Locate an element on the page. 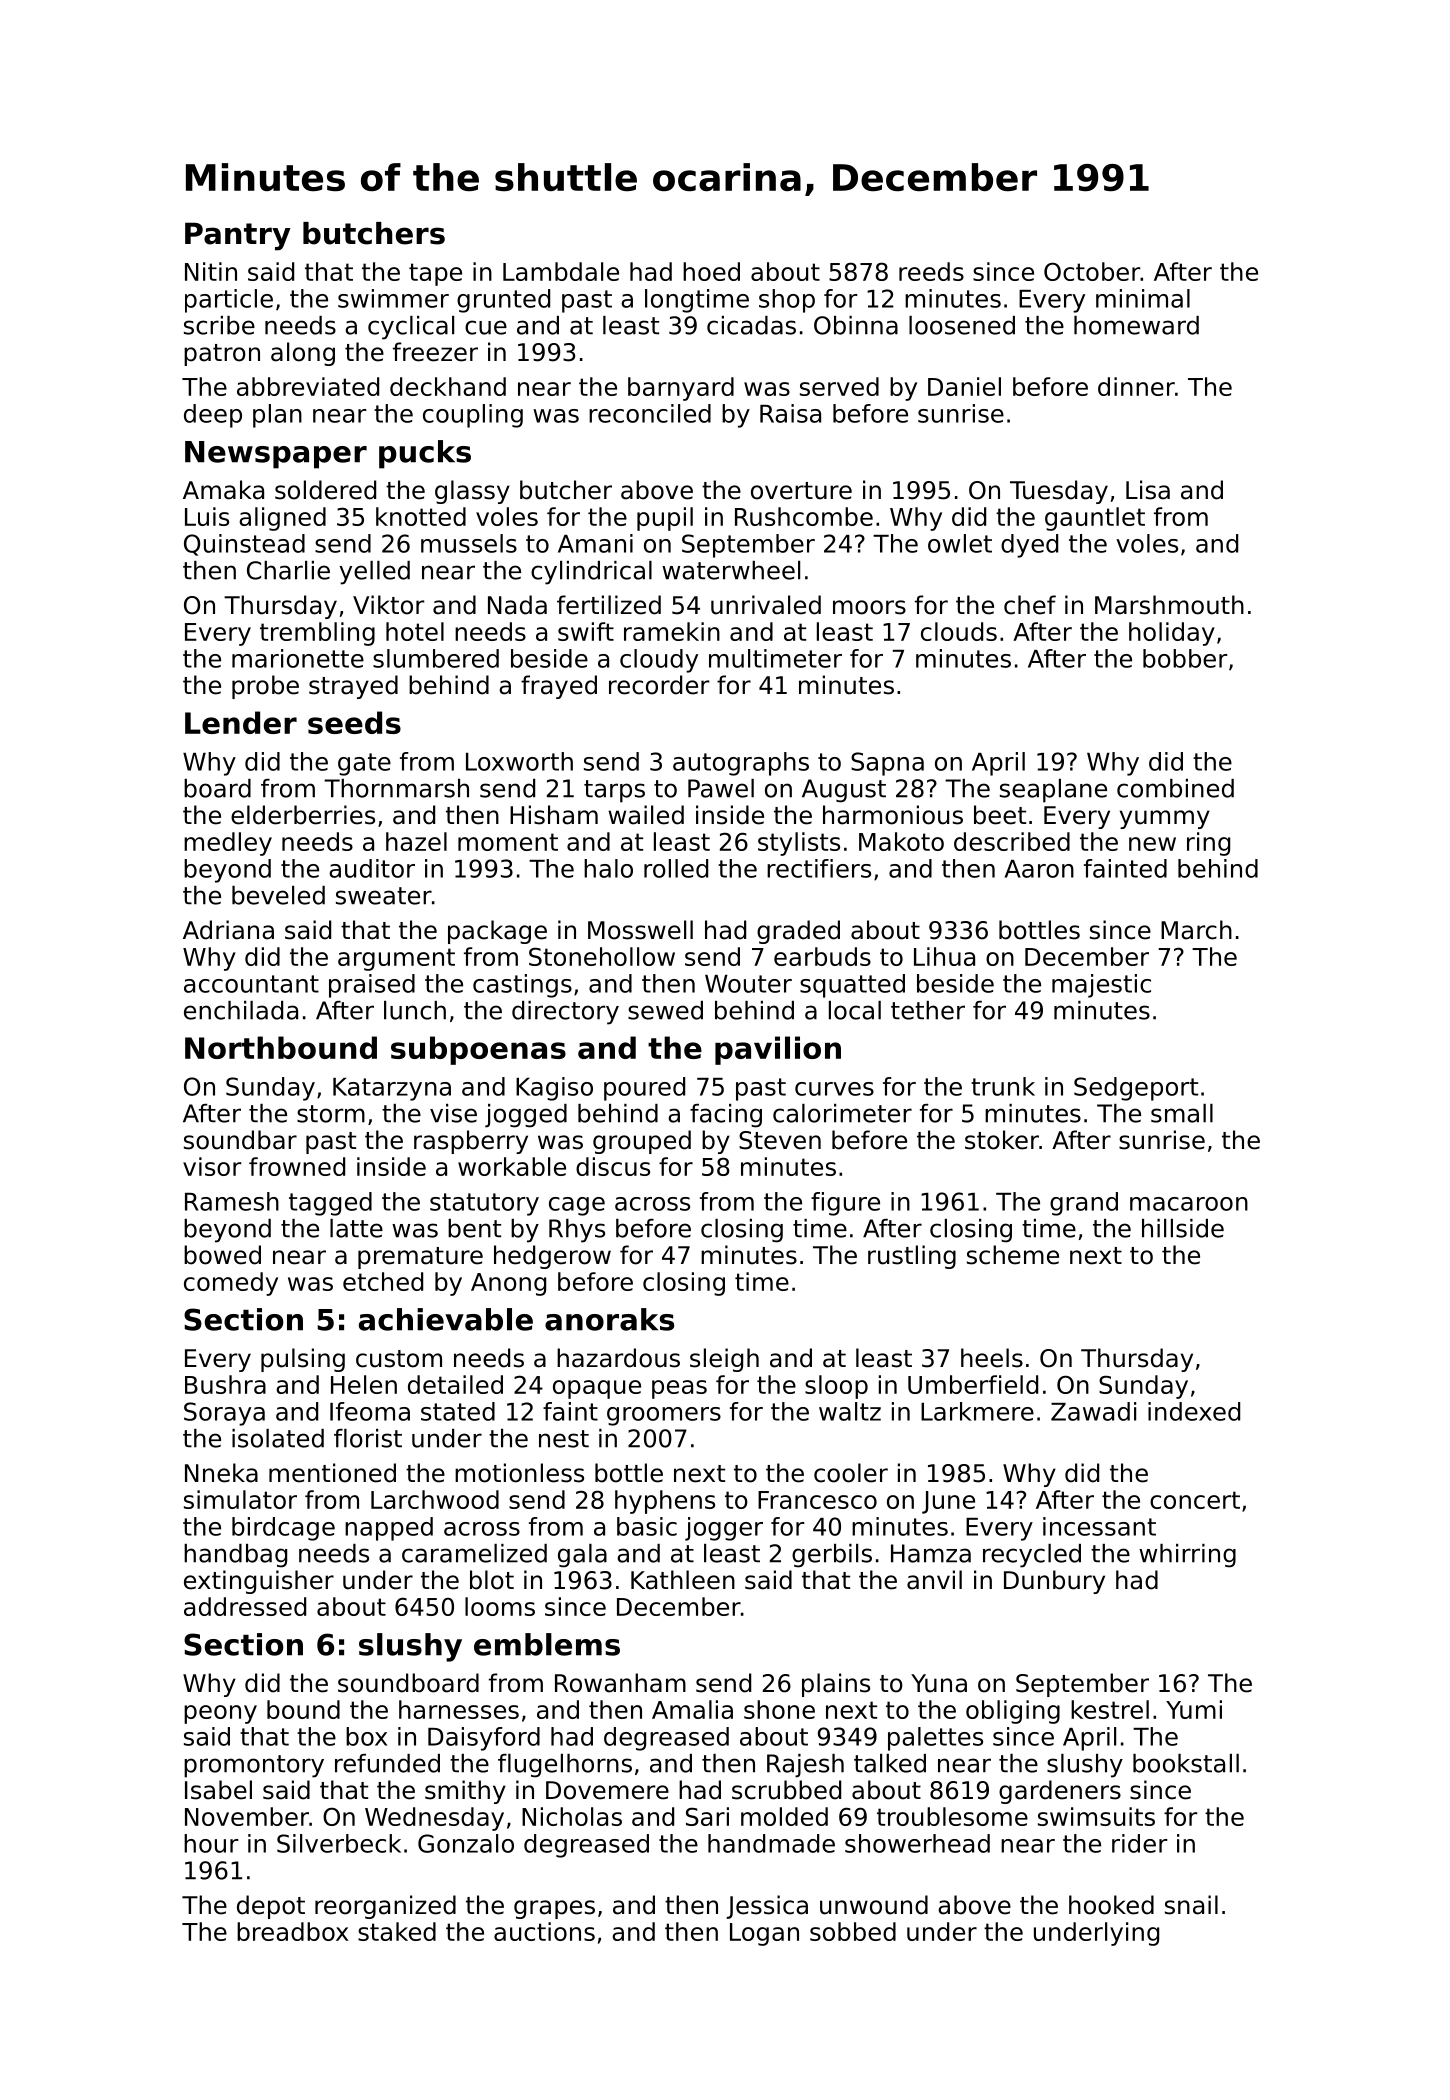  swift is located at coordinates (586, 631).
